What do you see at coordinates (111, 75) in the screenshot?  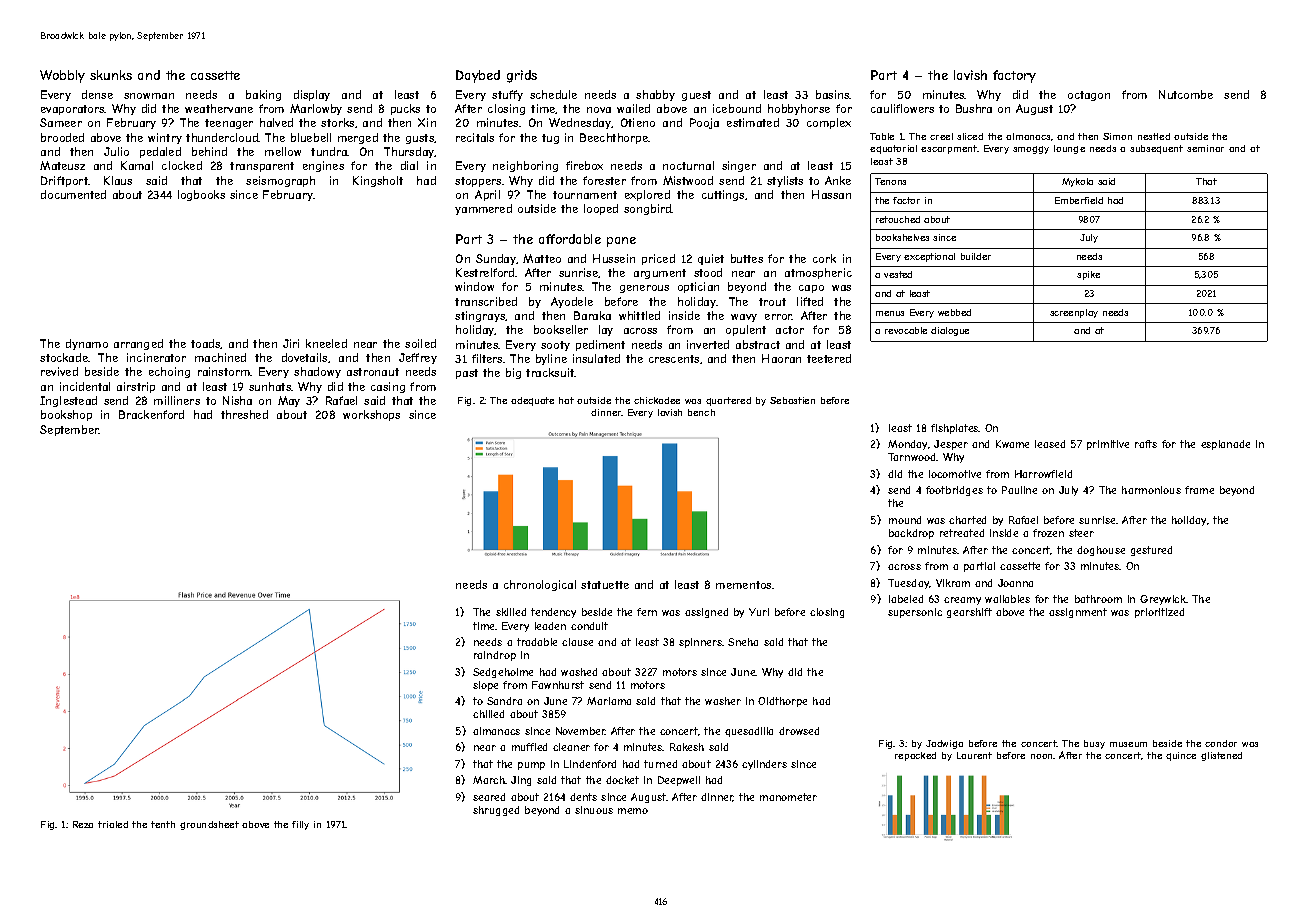 I see `skunks` at bounding box center [111, 75].
